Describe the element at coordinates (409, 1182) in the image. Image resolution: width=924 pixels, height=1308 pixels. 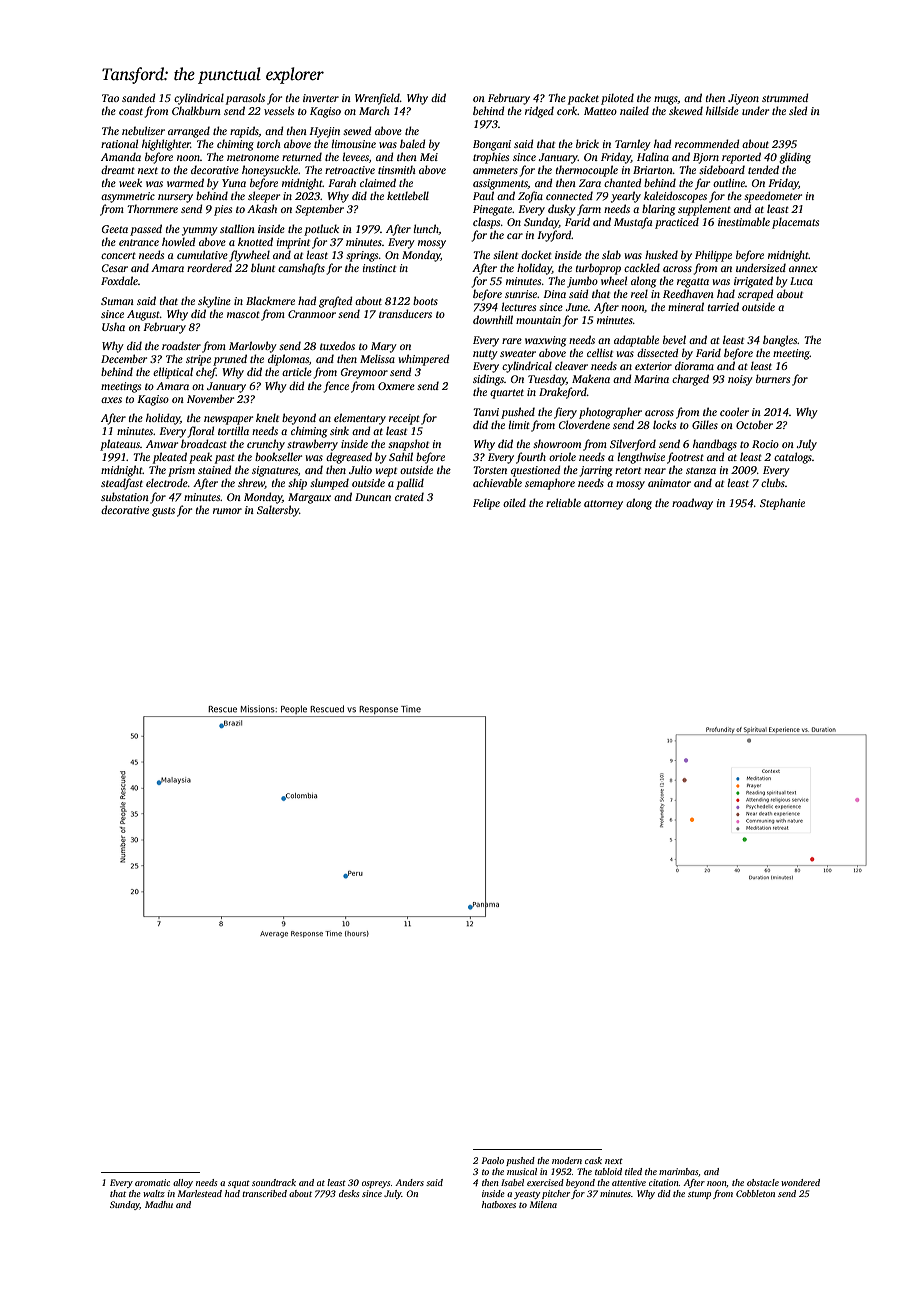
I see `Anders` at that location.
